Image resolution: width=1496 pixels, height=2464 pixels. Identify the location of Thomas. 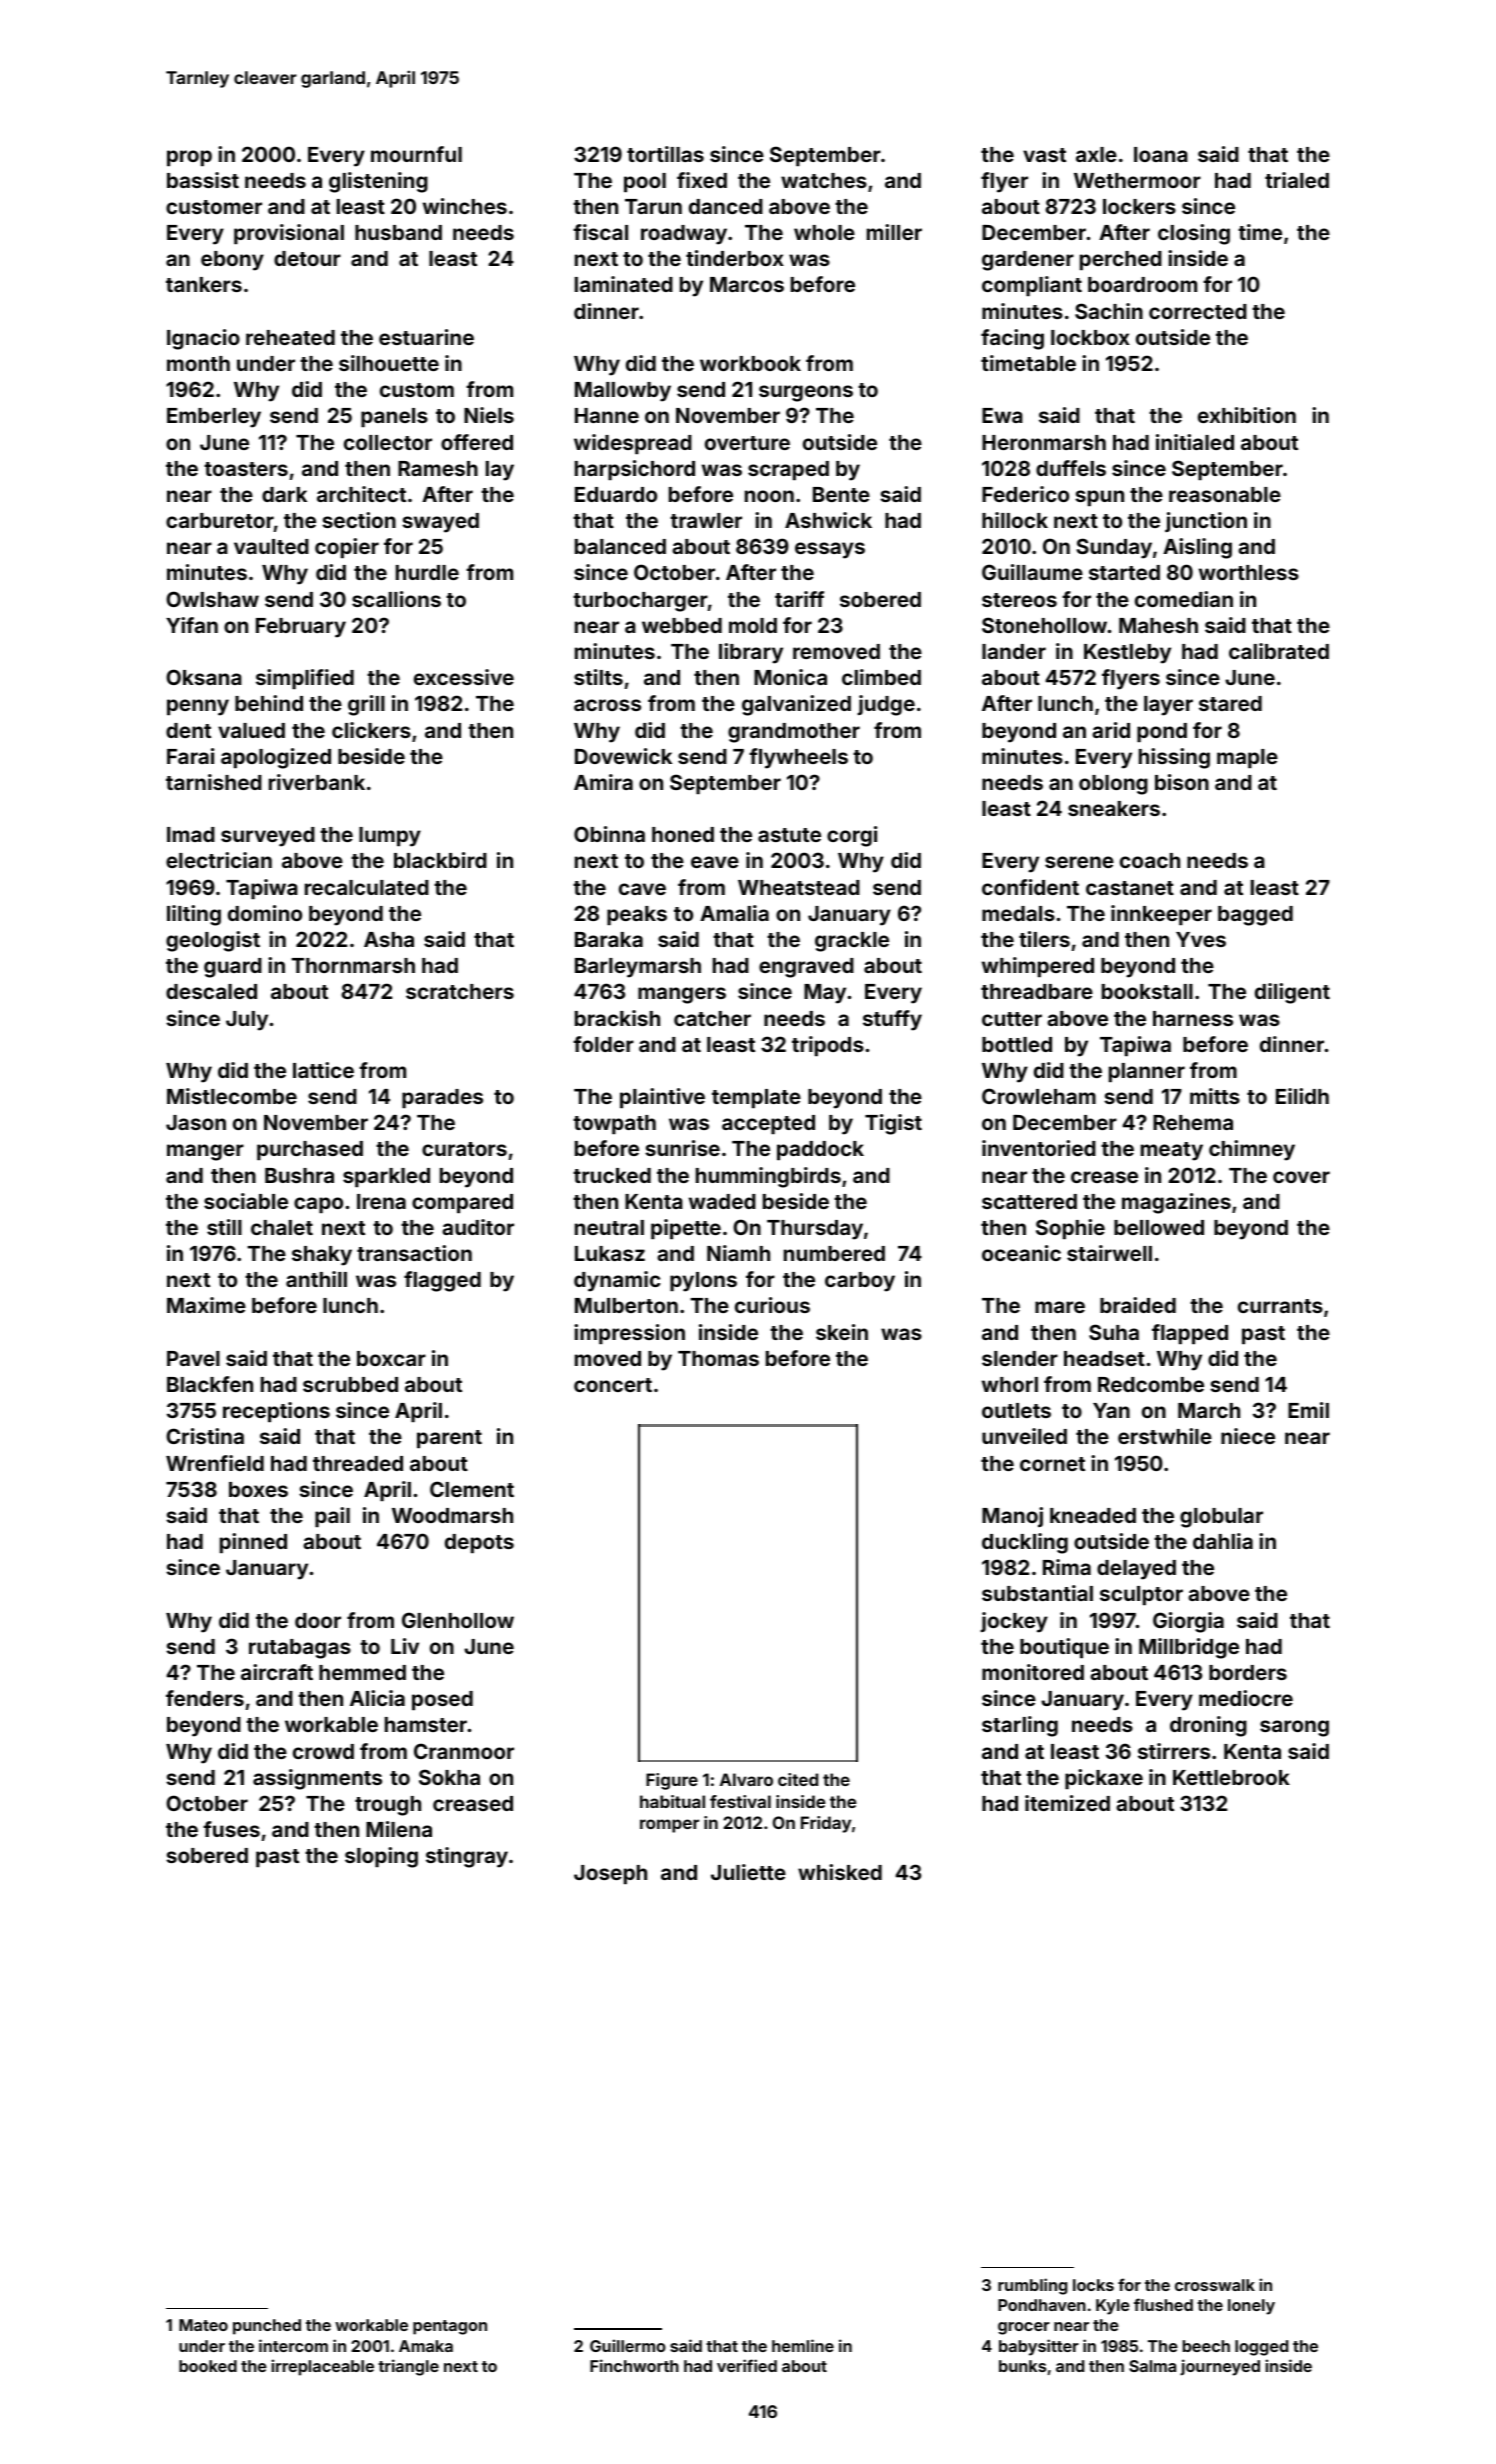
(718, 1358).
